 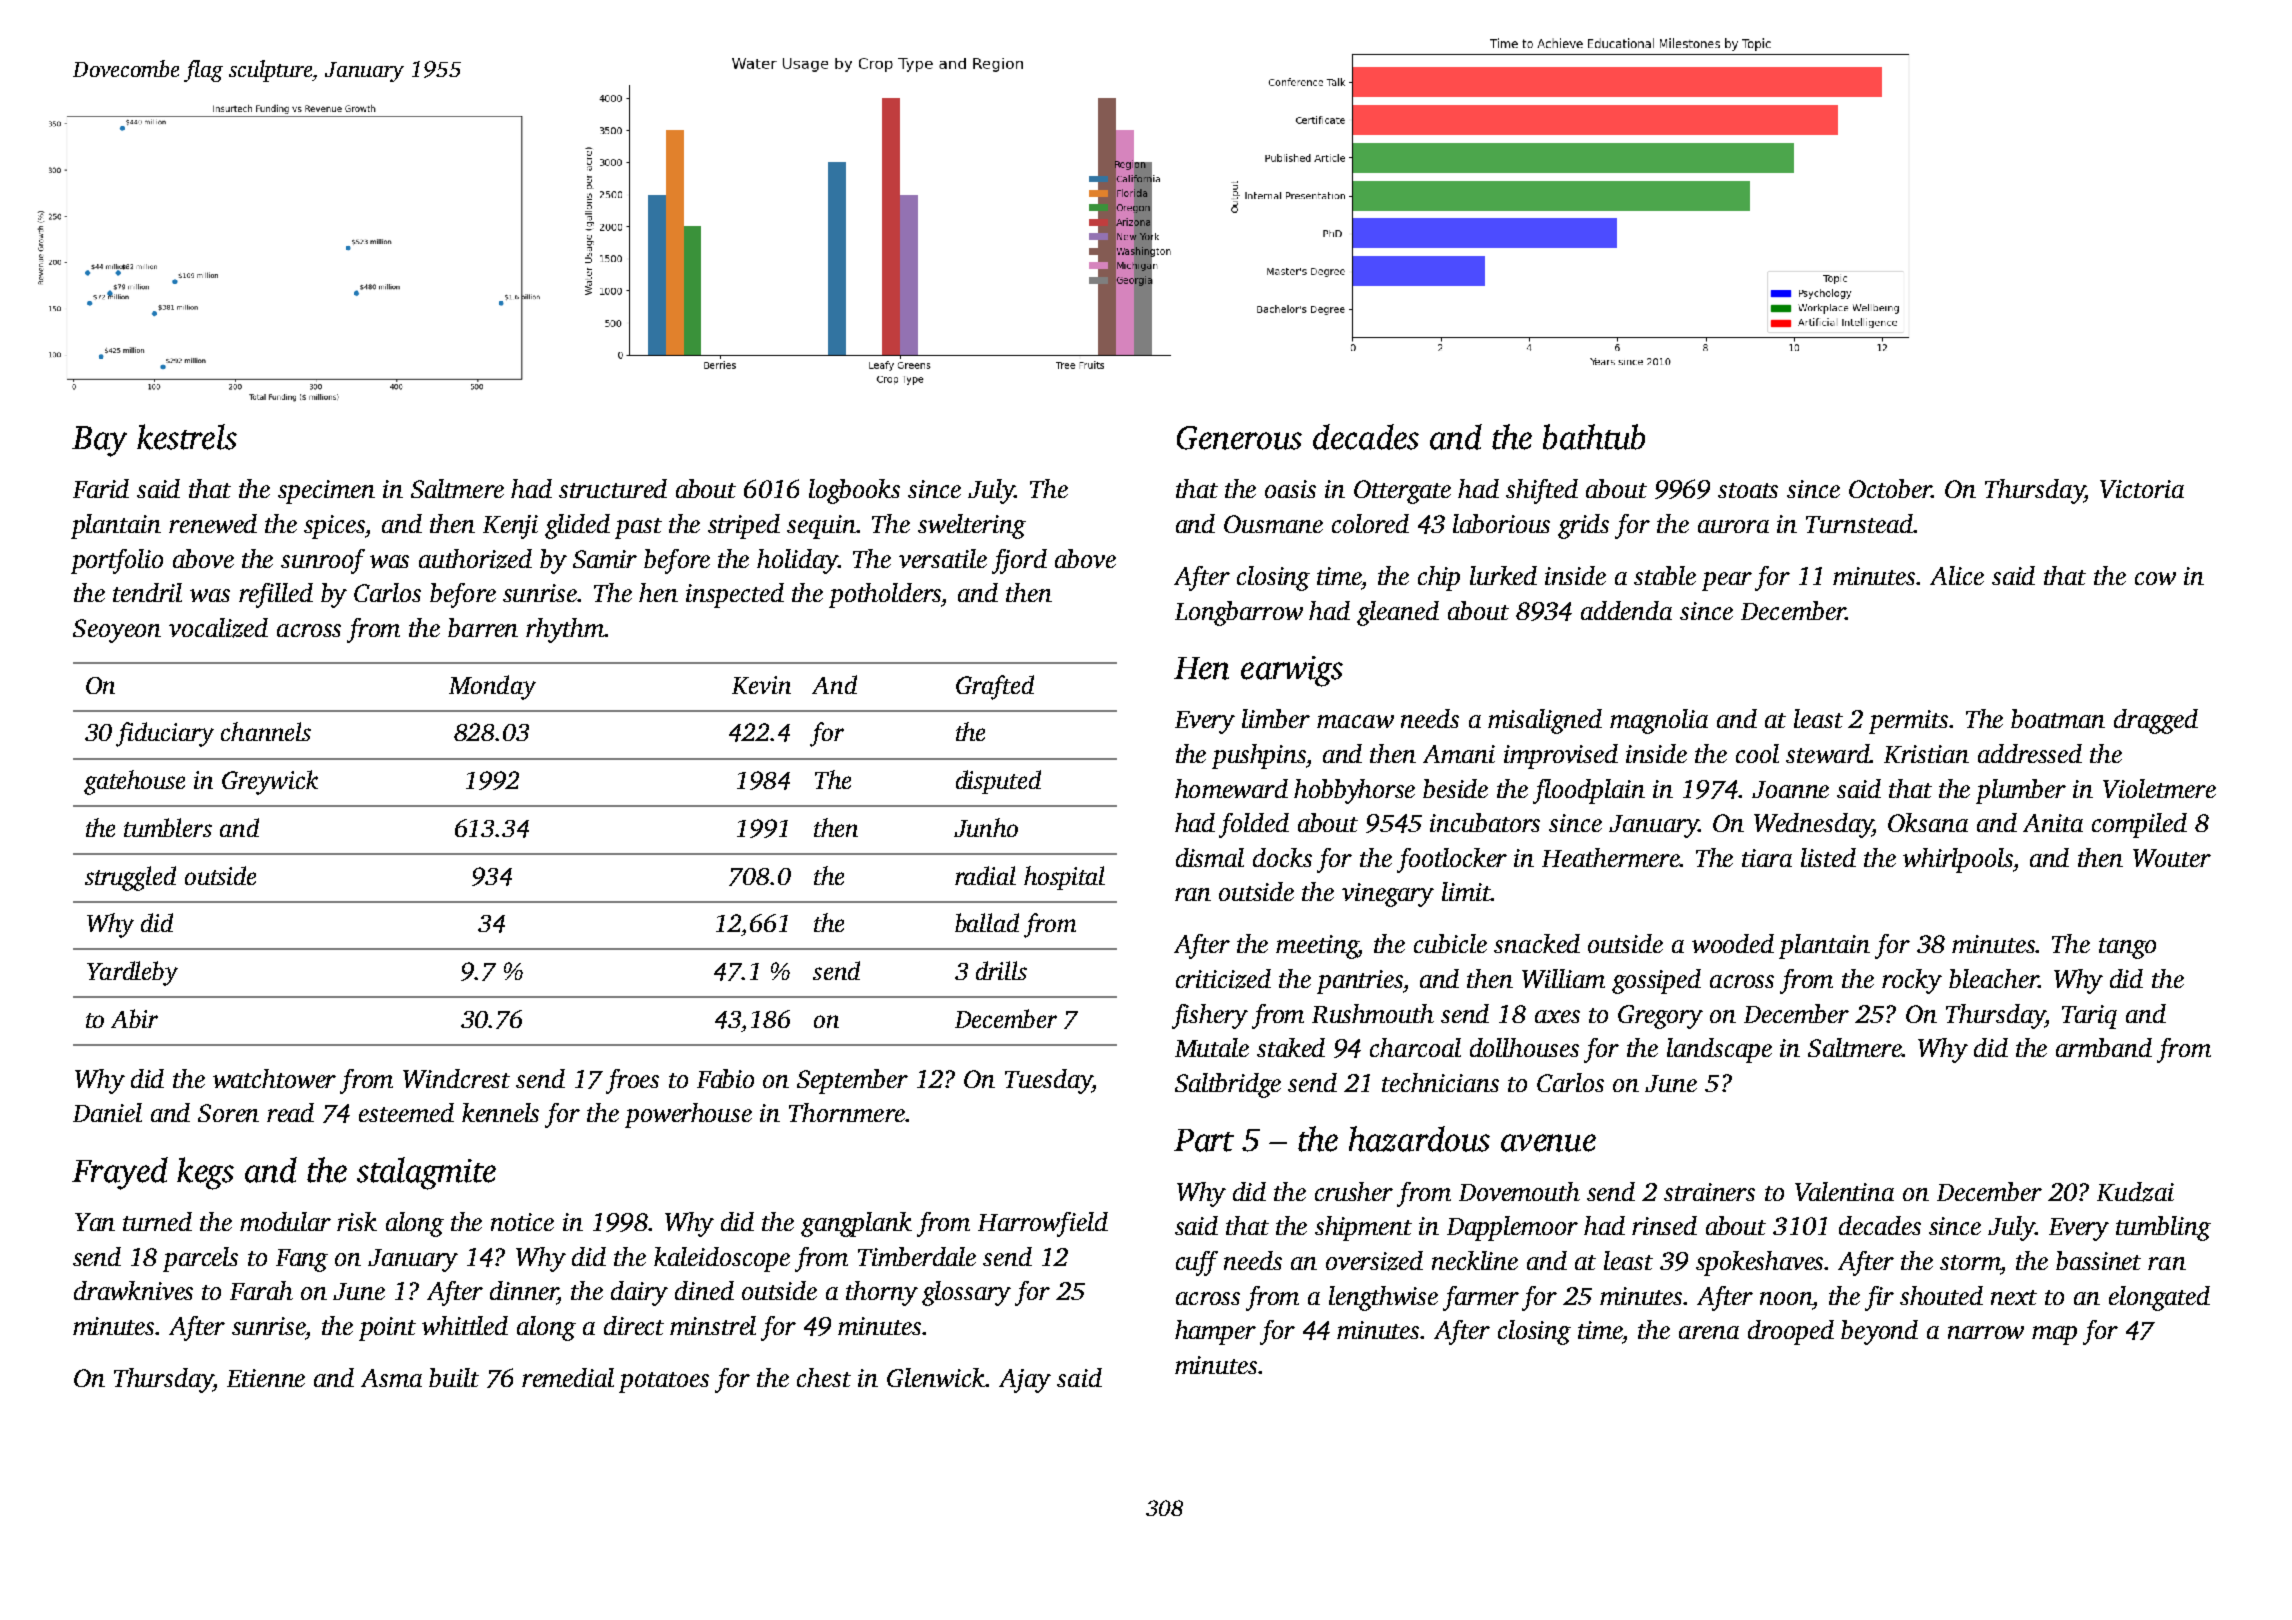 I want to click on kestrels, so click(x=187, y=437).
